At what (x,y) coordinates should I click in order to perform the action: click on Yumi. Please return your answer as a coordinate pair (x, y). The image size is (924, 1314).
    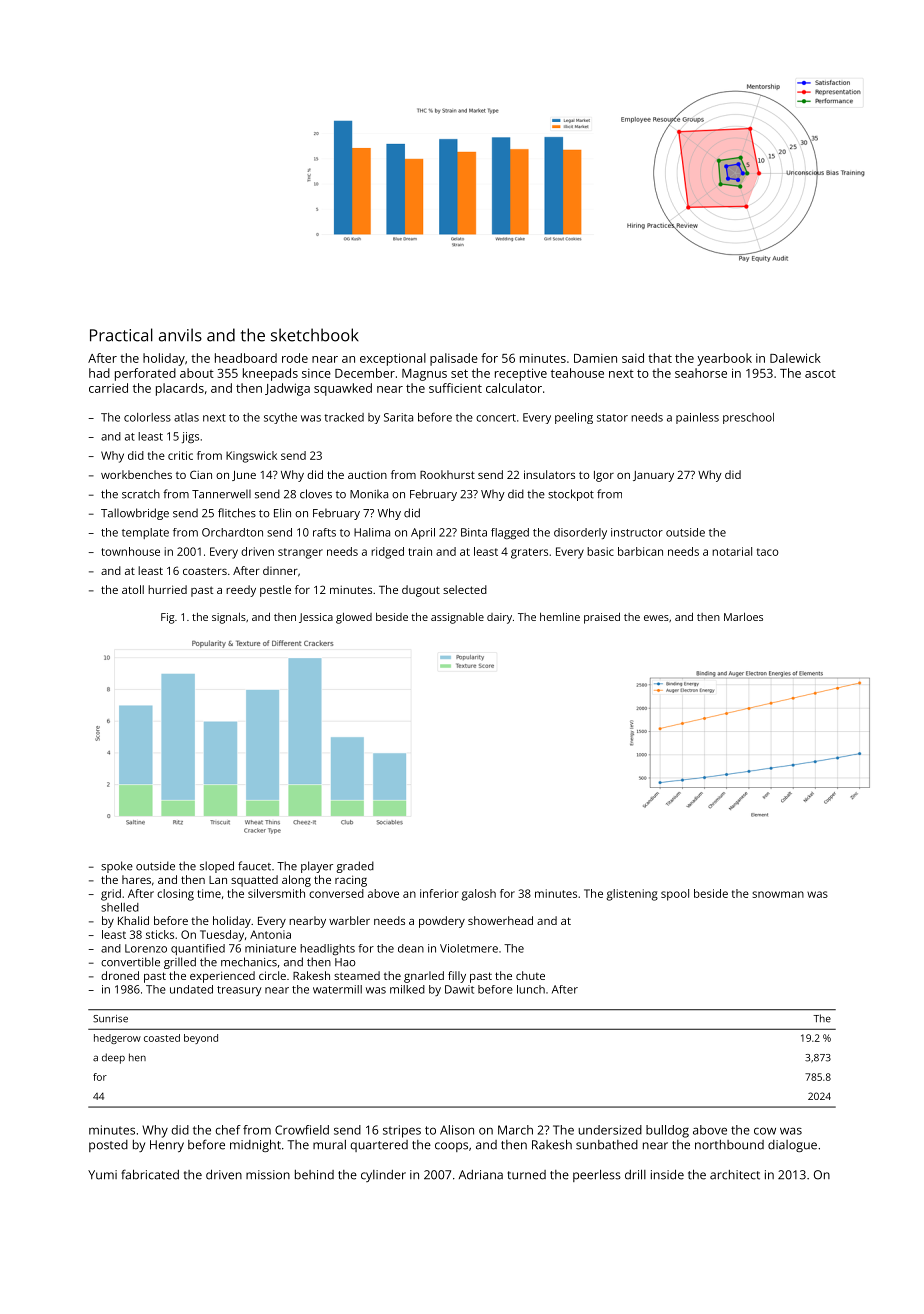
    Looking at the image, I should click on (102, 1175).
